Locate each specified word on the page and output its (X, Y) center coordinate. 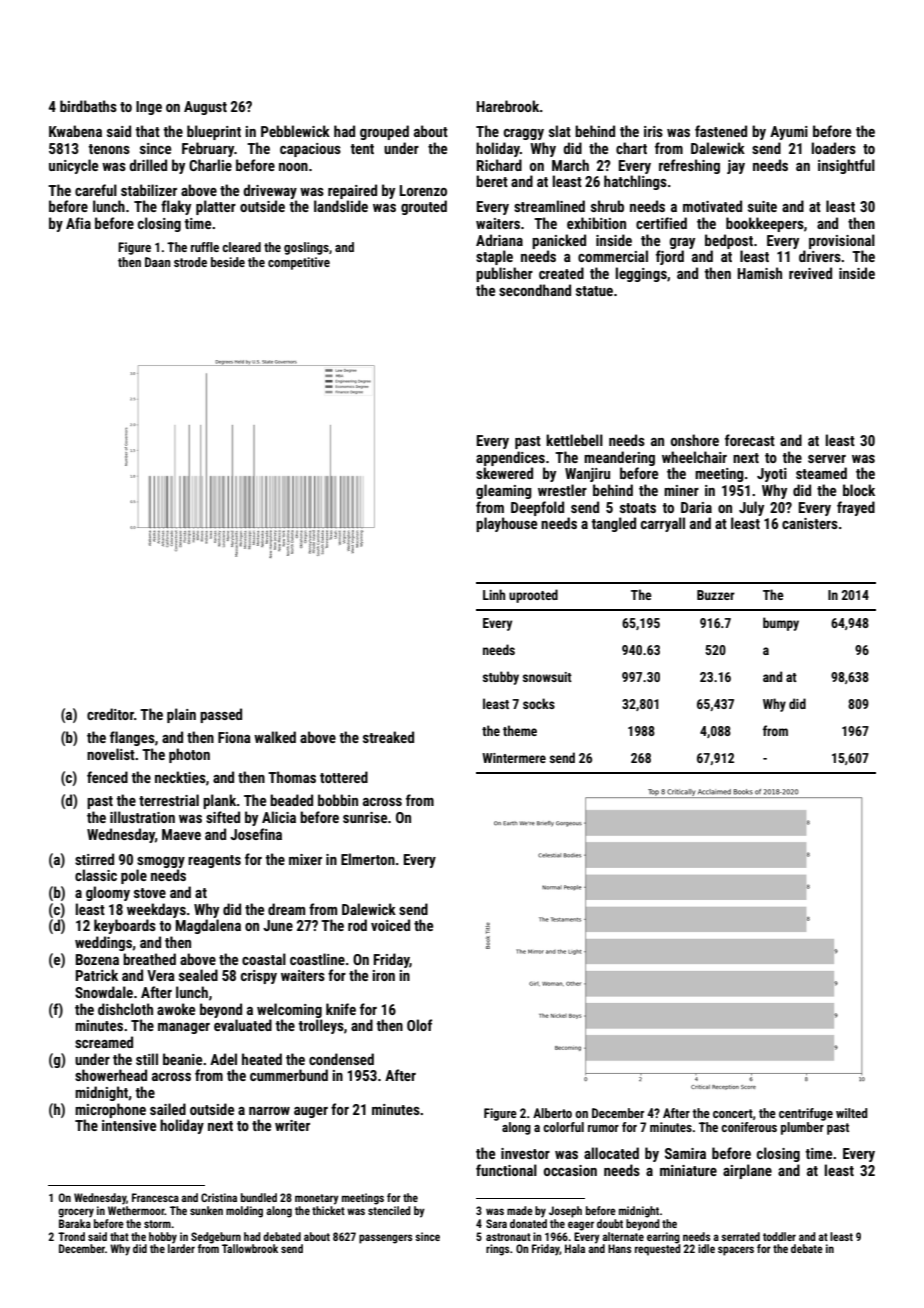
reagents (214, 861)
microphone (110, 1110)
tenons (109, 149)
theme (520, 730)
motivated (712, 206)
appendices (510, 458)
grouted (424, 207)
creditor (110, 714)
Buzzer (716, 595)
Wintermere (514, 758)
